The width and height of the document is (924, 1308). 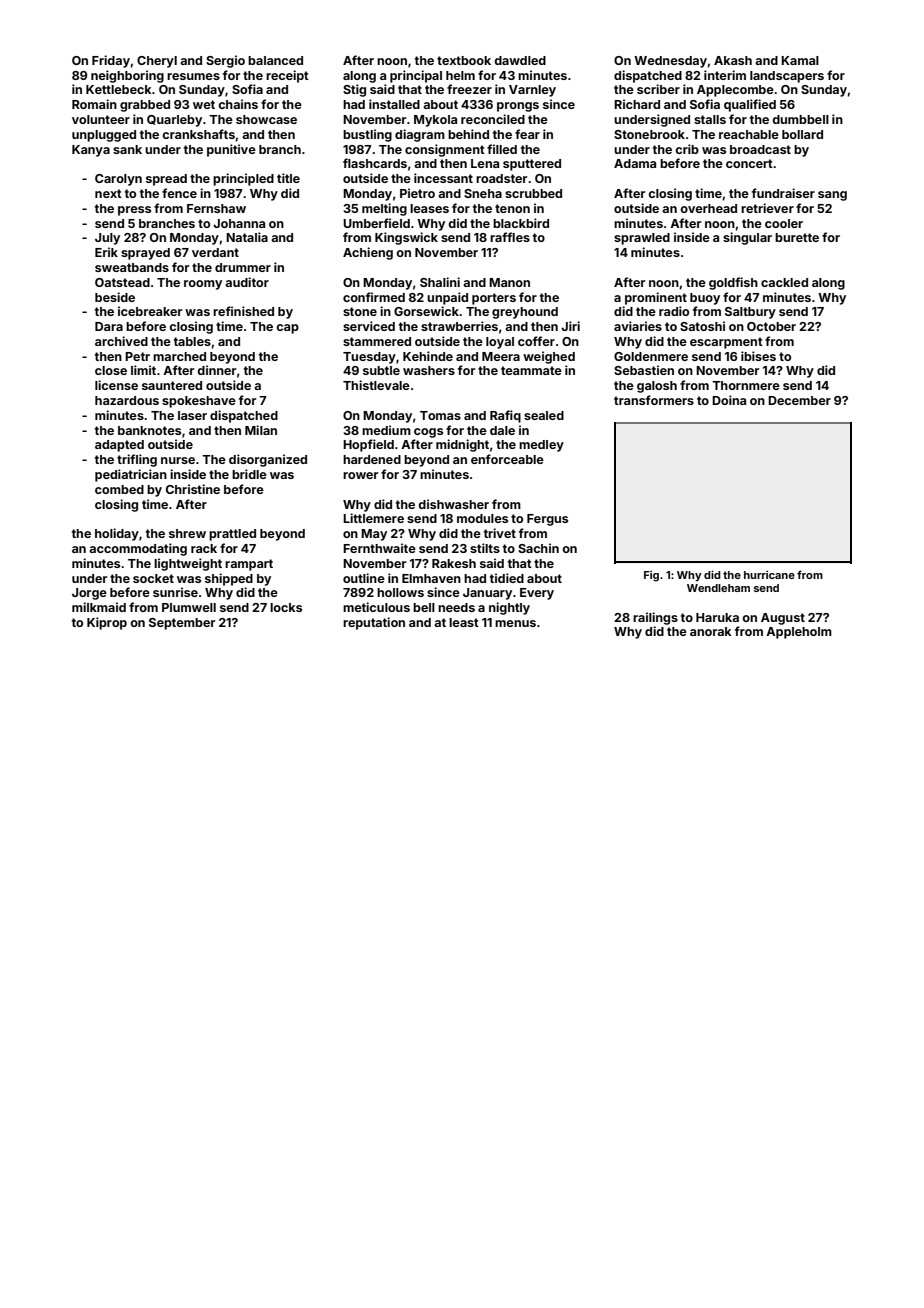 I want to click on beside, so click(x=115, y=297).
